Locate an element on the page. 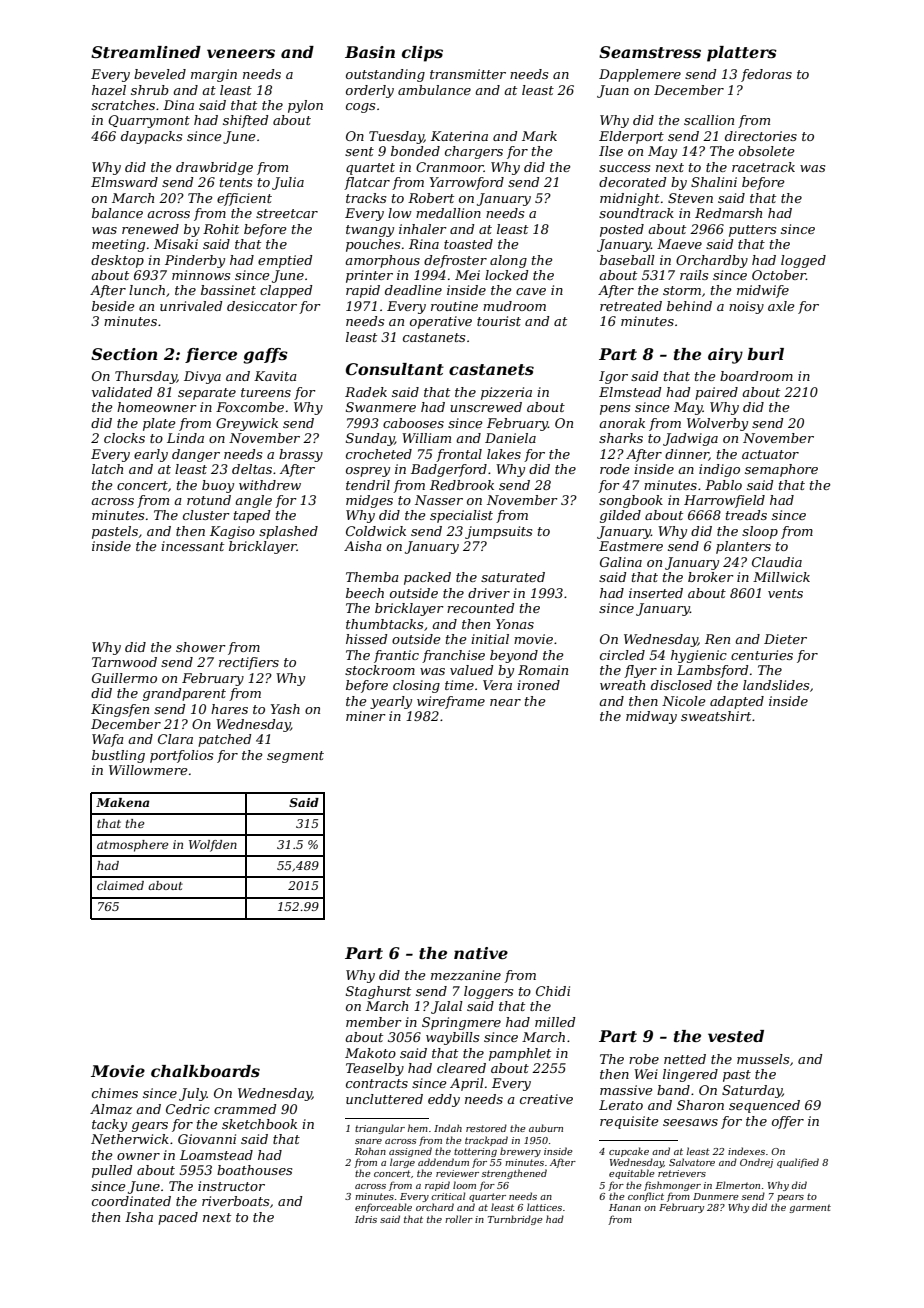 This image has width=924, height=1308. Staghurst is located at coordinates (378, 992).
